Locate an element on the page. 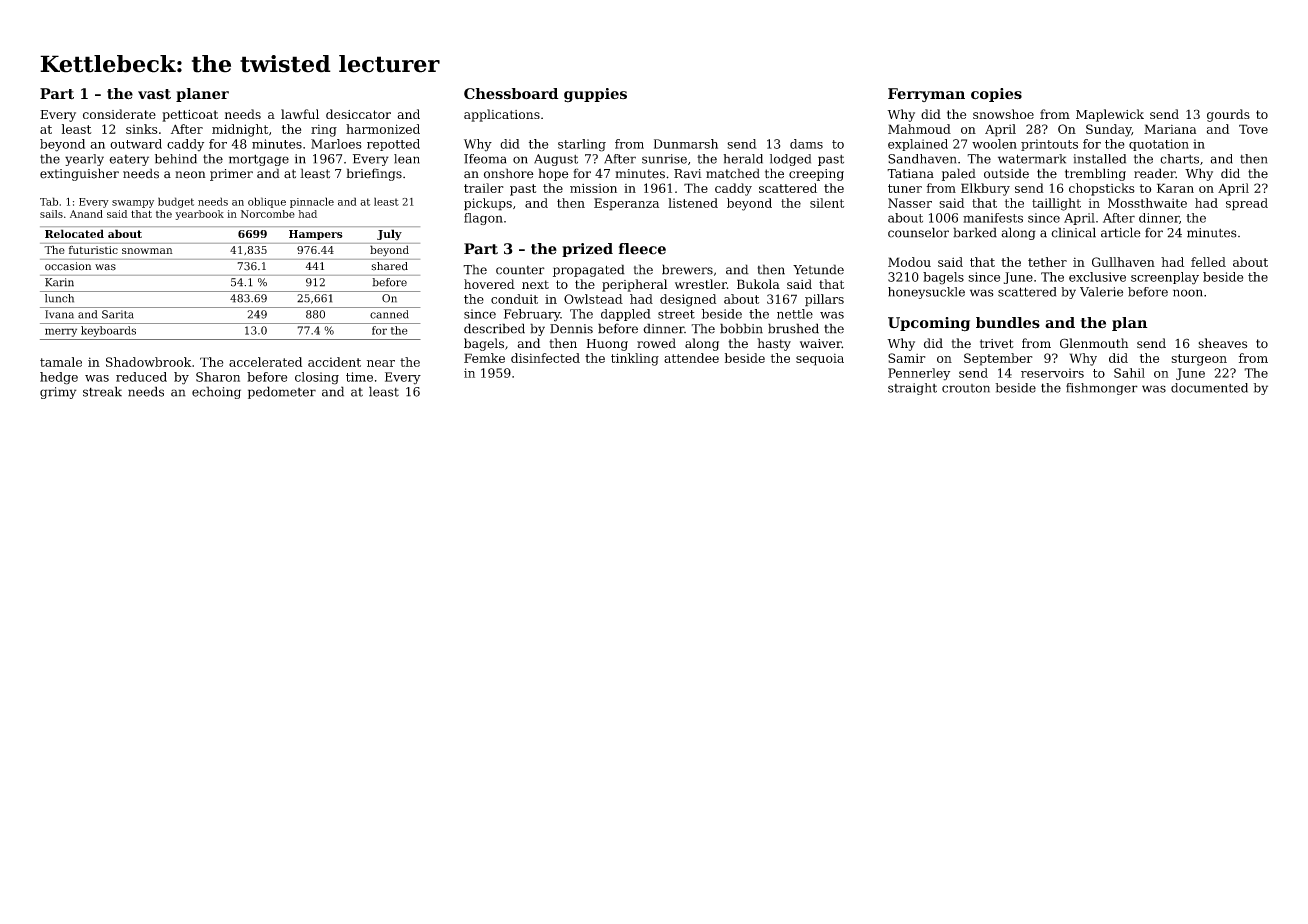  designed is located at coordinates (688, 300).
